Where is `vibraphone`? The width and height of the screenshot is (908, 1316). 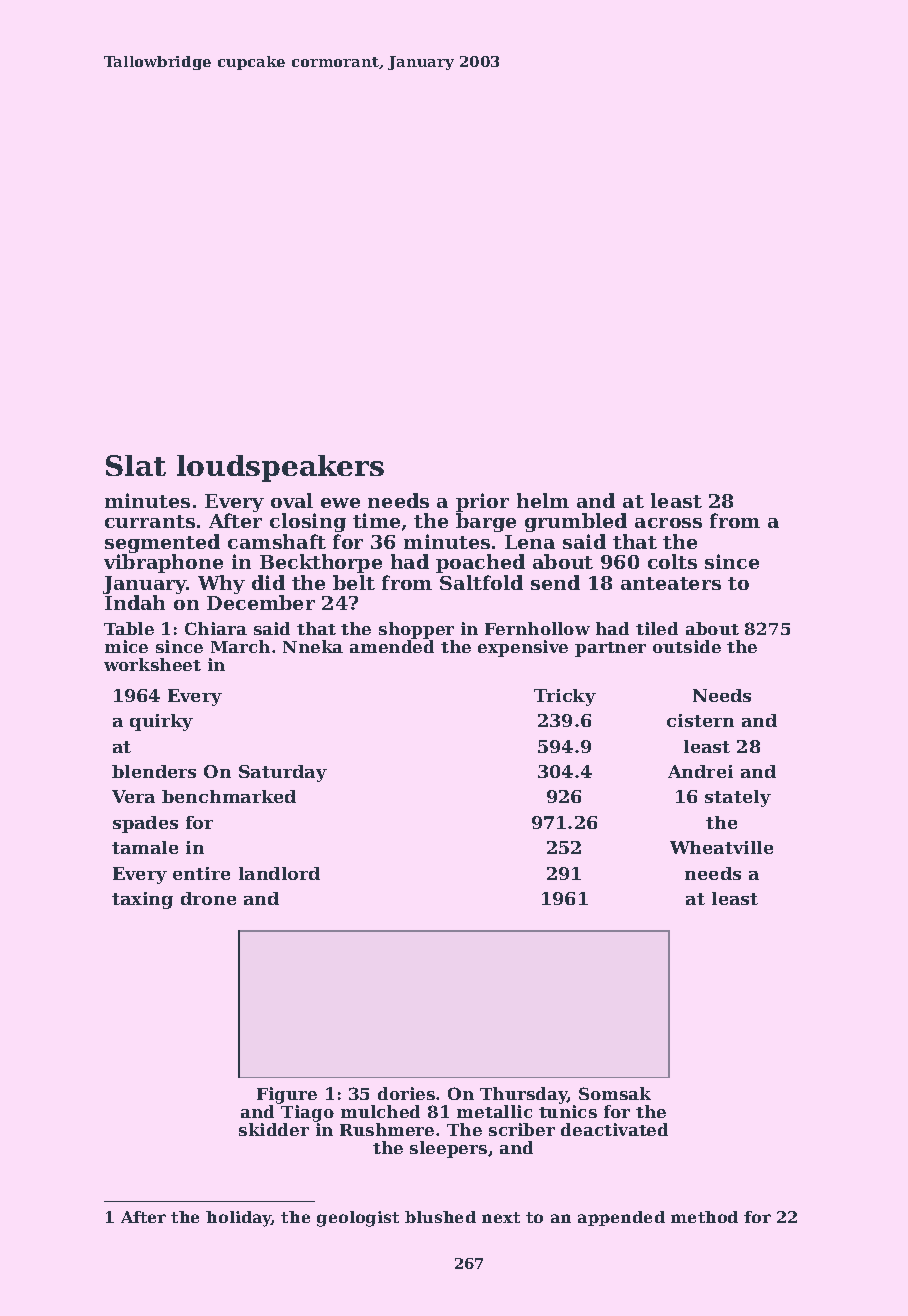
vibraphone is located at coordinates (163, 564).
